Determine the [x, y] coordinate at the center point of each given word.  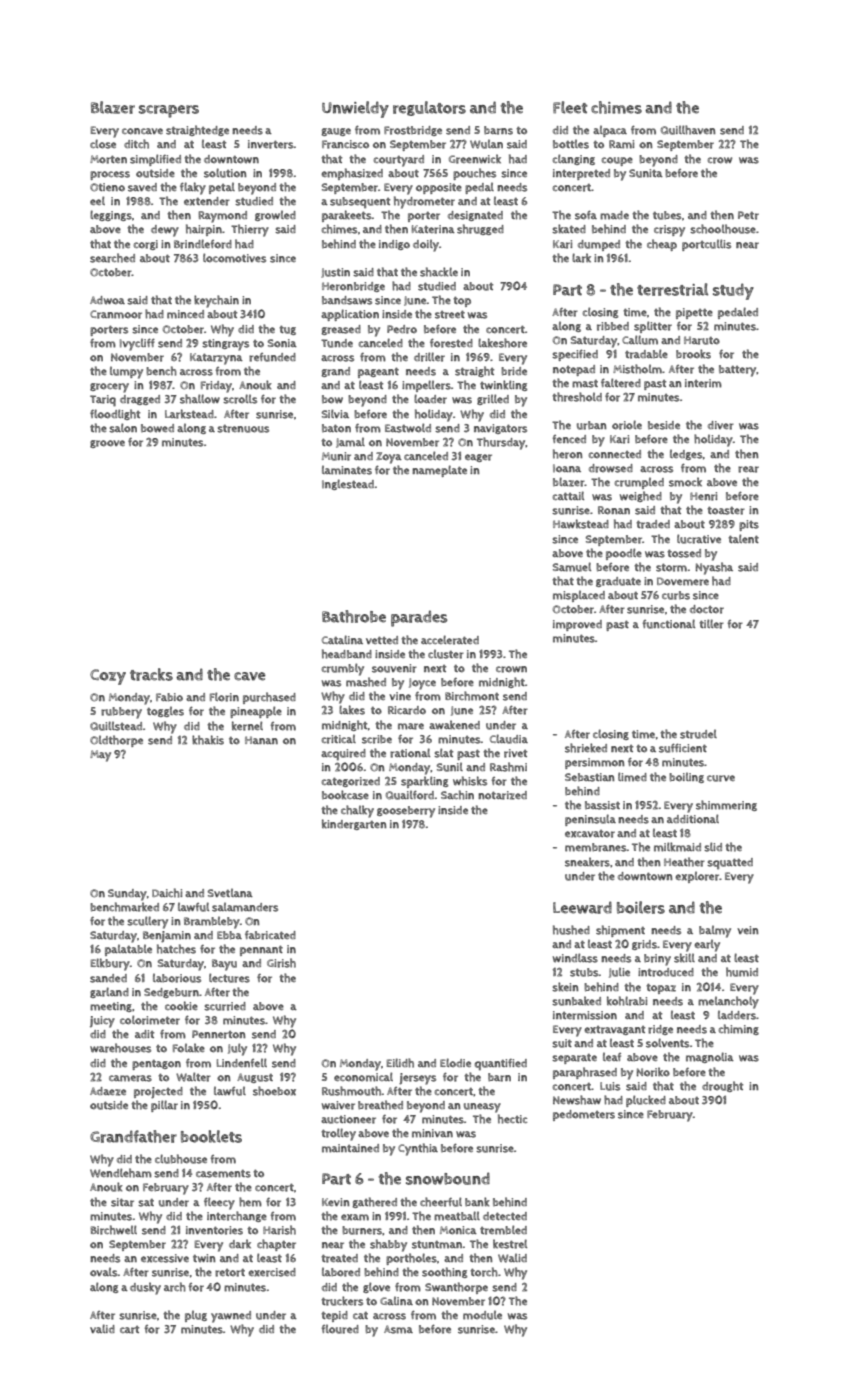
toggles [165, 711]
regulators [429, 108]
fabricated [270, 935]
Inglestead [348, 484]
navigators [500, 429]
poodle [624, 554]
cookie [181, 1006]
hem [250, 1202]
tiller [712, 624]
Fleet [570, 107]
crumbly [342, 669]
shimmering [726, 805]
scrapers [169, 111]
